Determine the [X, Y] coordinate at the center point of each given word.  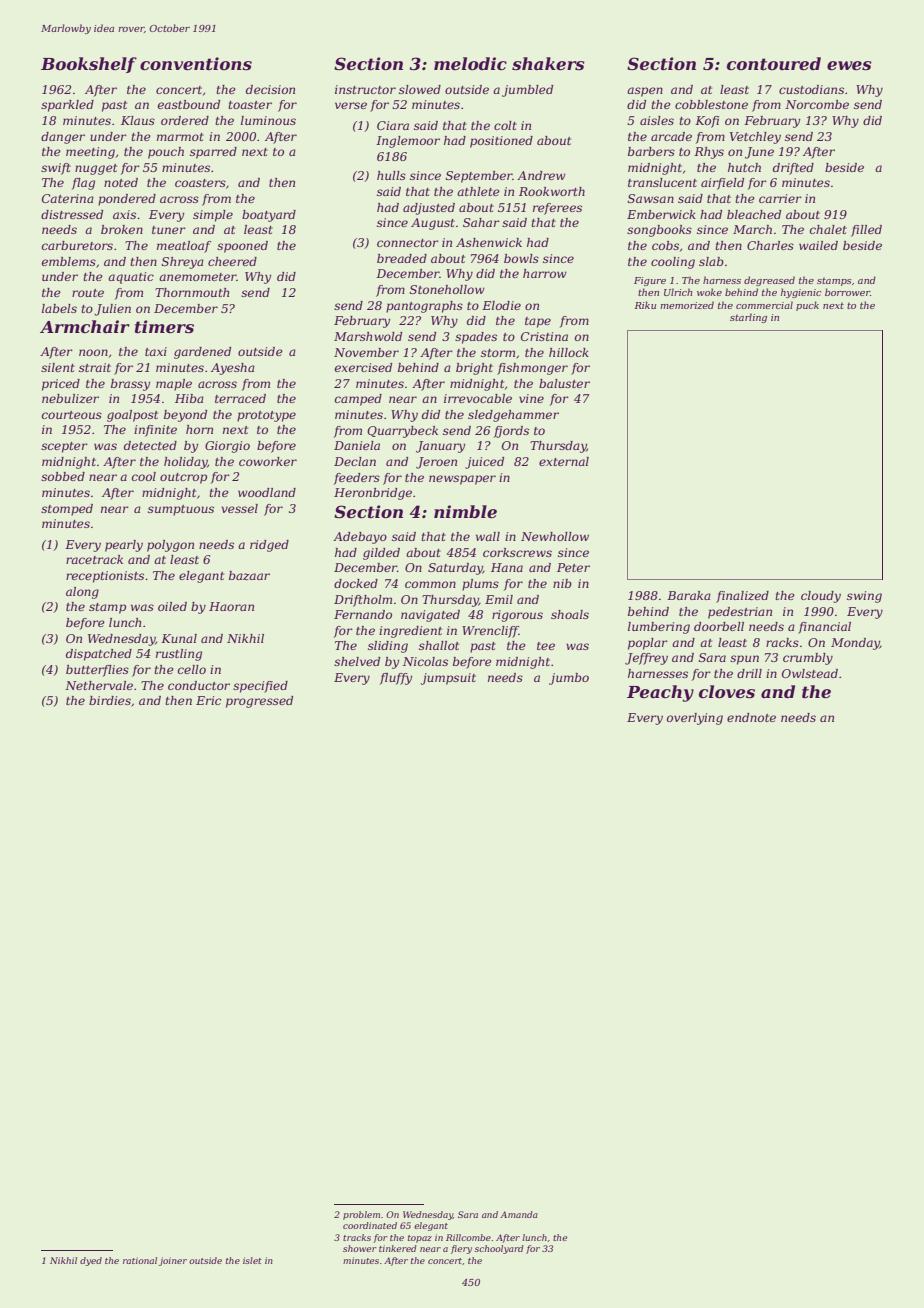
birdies [110, 700]
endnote [751, 717]
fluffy [396, 679]
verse [351, 105]
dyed [91, 1261]
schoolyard [499, 1249]
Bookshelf [89, 65]
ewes [849, 65]
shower [360, 1248]
